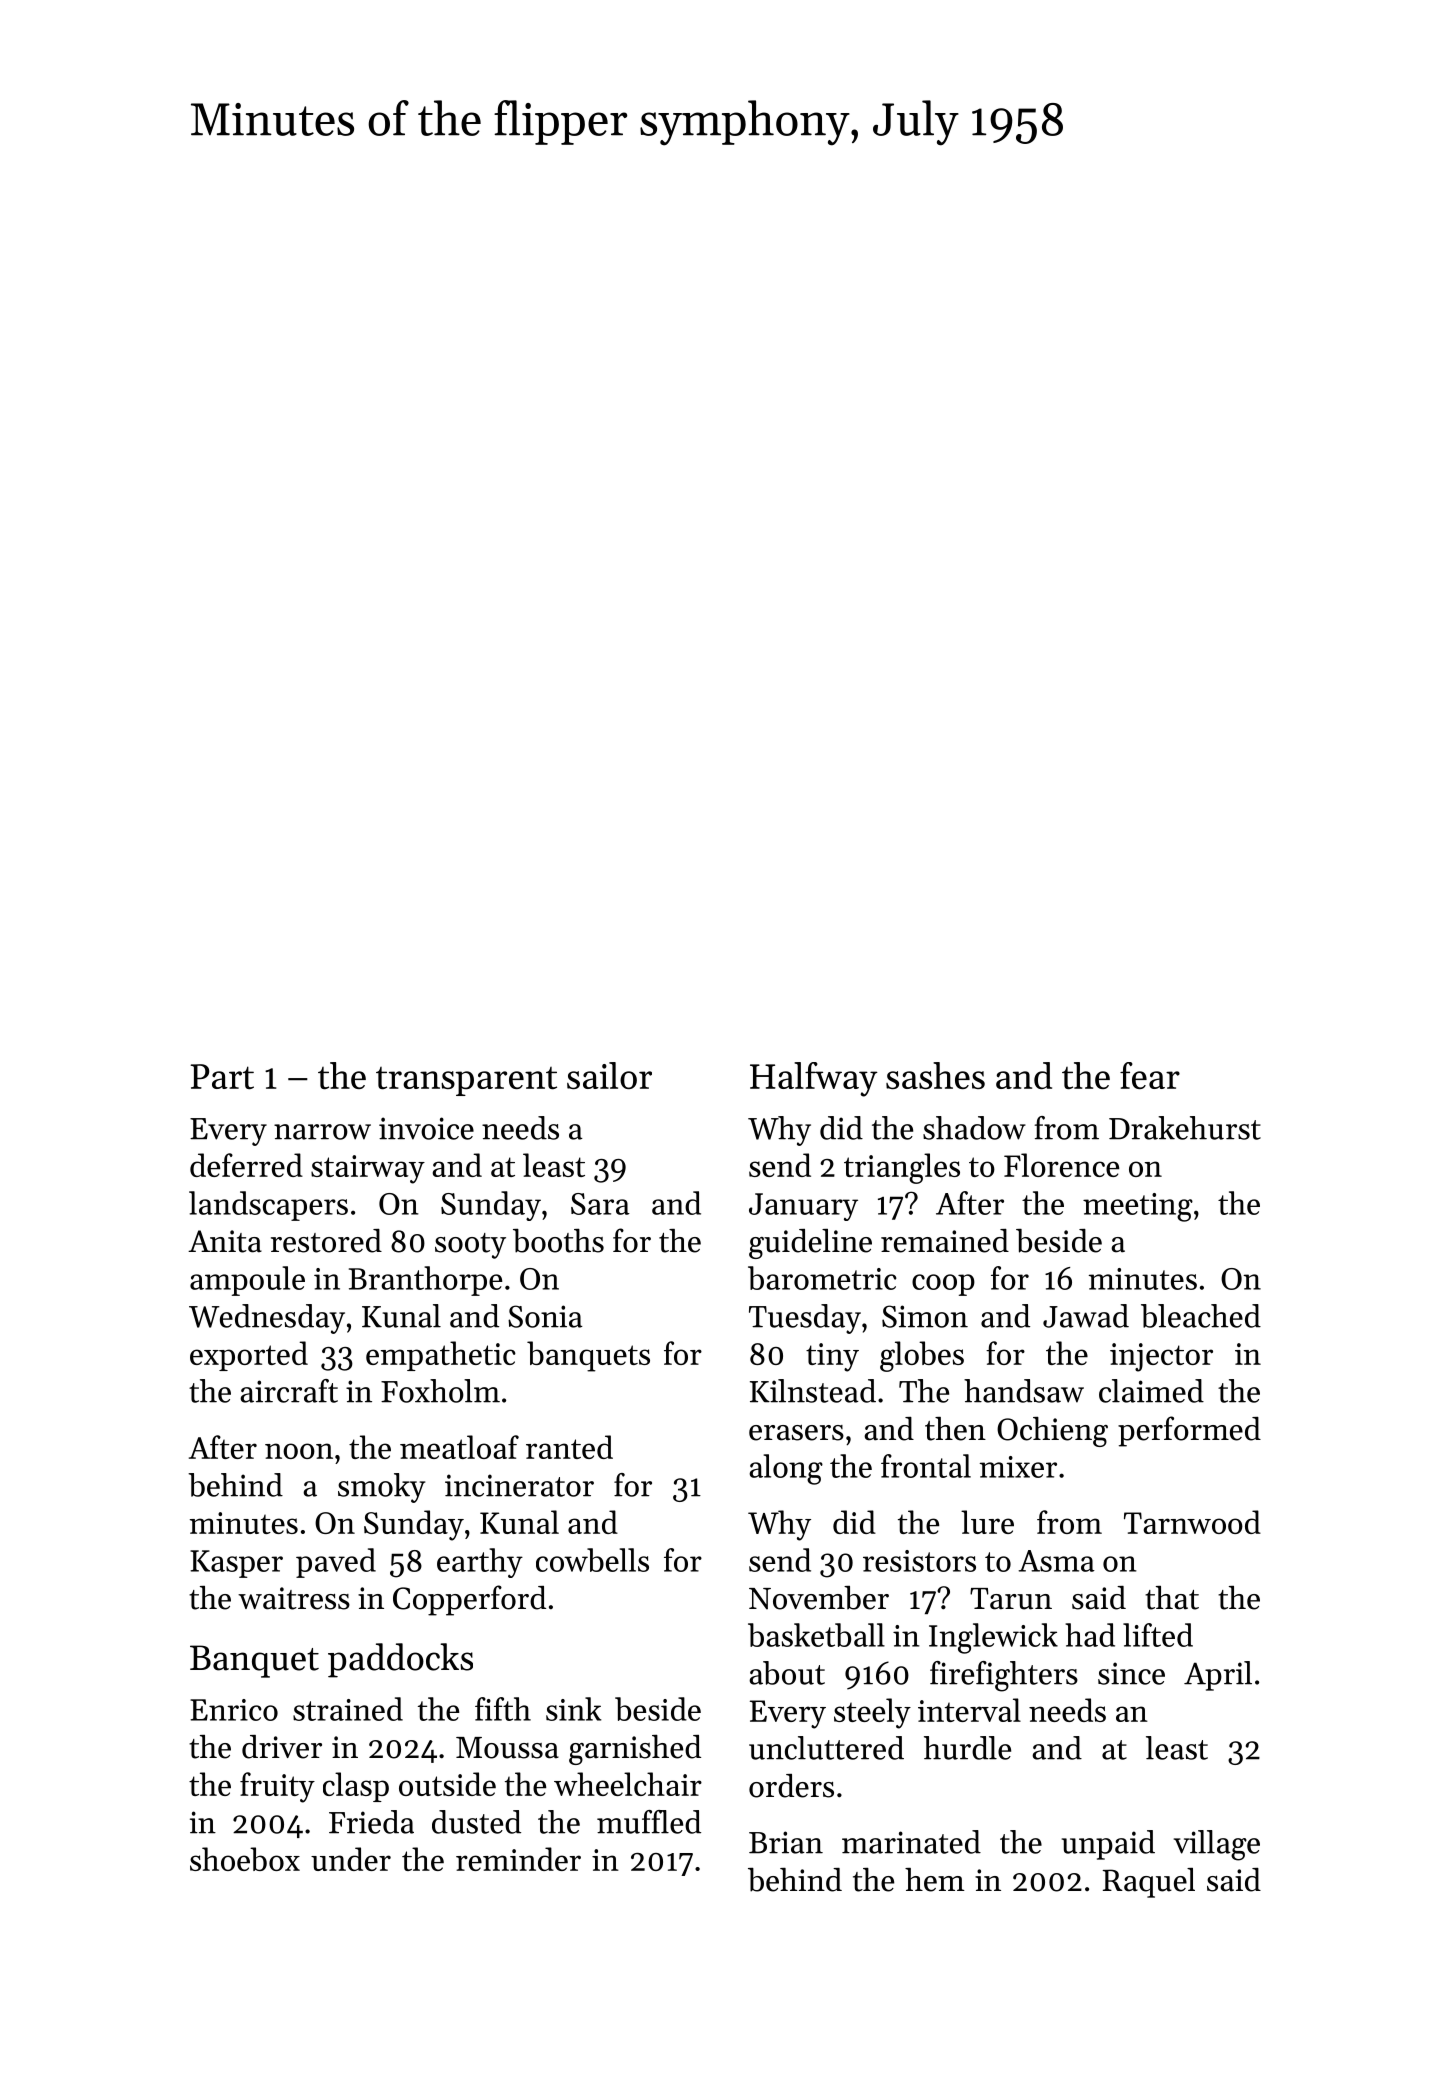 The image size is (1450, 2100). Describe the element at coordinates (1189, 1431) in the screenshot. I see `performed` at that location.
